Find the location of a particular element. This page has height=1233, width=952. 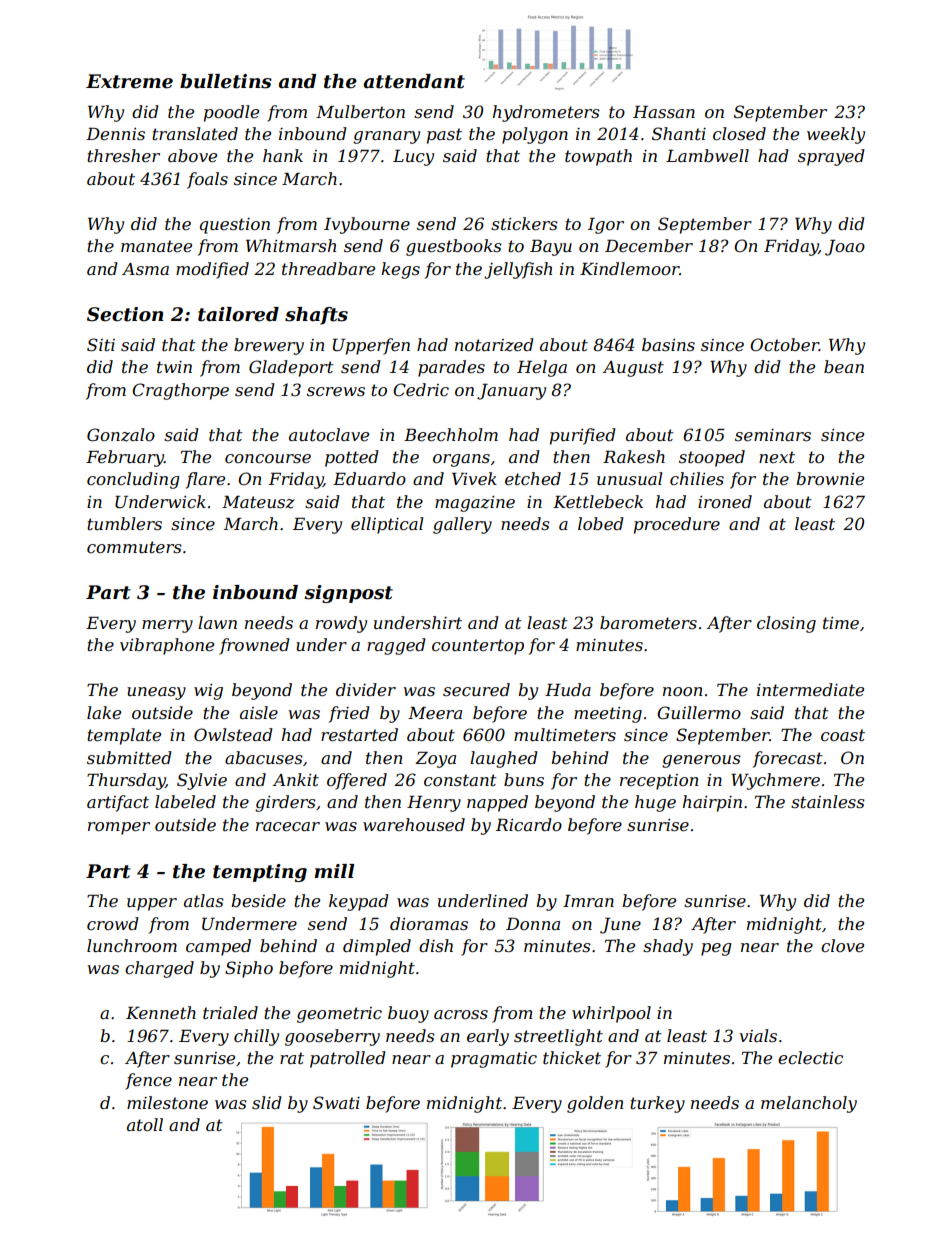

jellyfish is located at coordinates (518, 270).
